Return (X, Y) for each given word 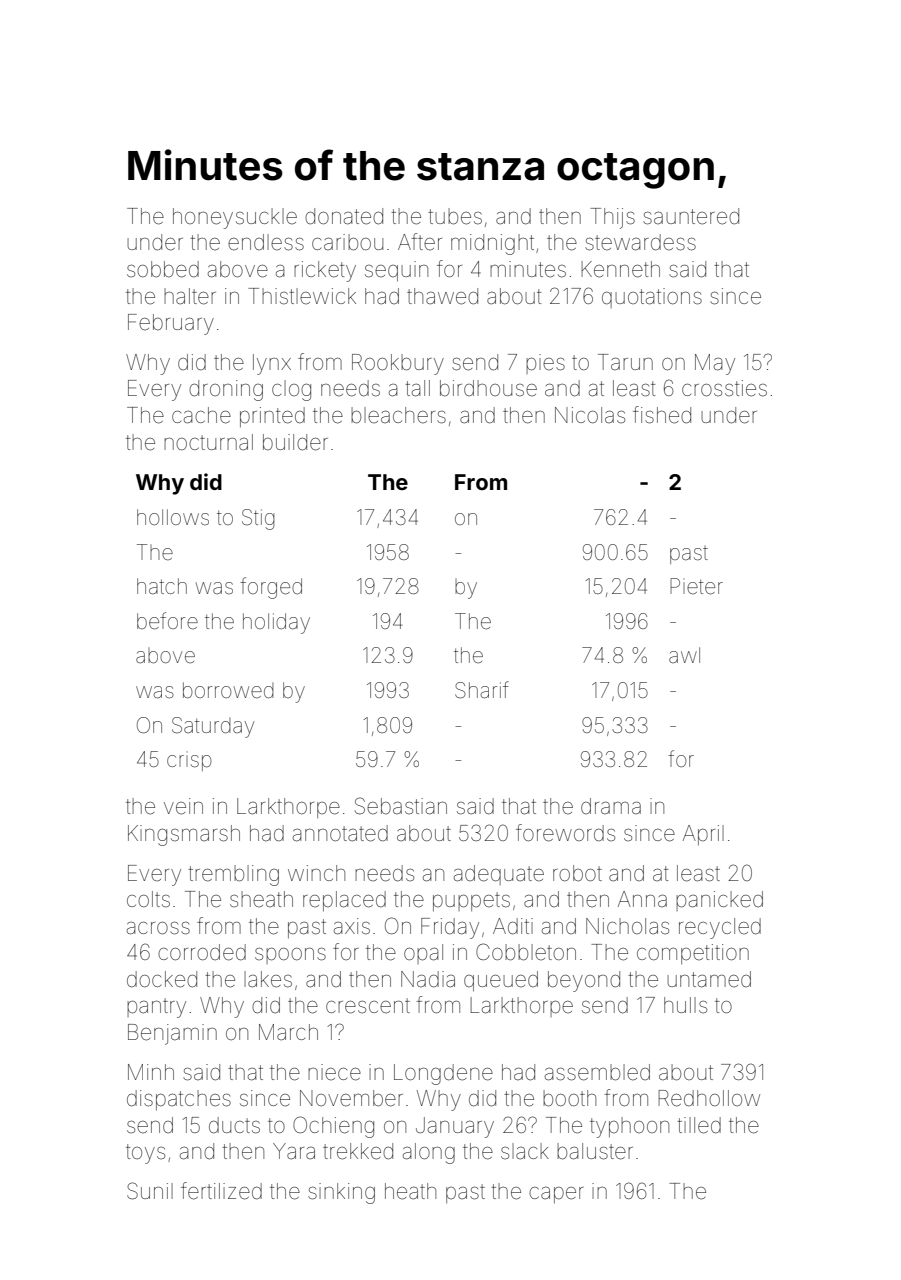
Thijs (612, 218)
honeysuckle (235, 218)
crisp (189, 763)
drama (611, 806)
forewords (565, 833)
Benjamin (172, 1034)
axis (352, 926)
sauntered (691, 216)
